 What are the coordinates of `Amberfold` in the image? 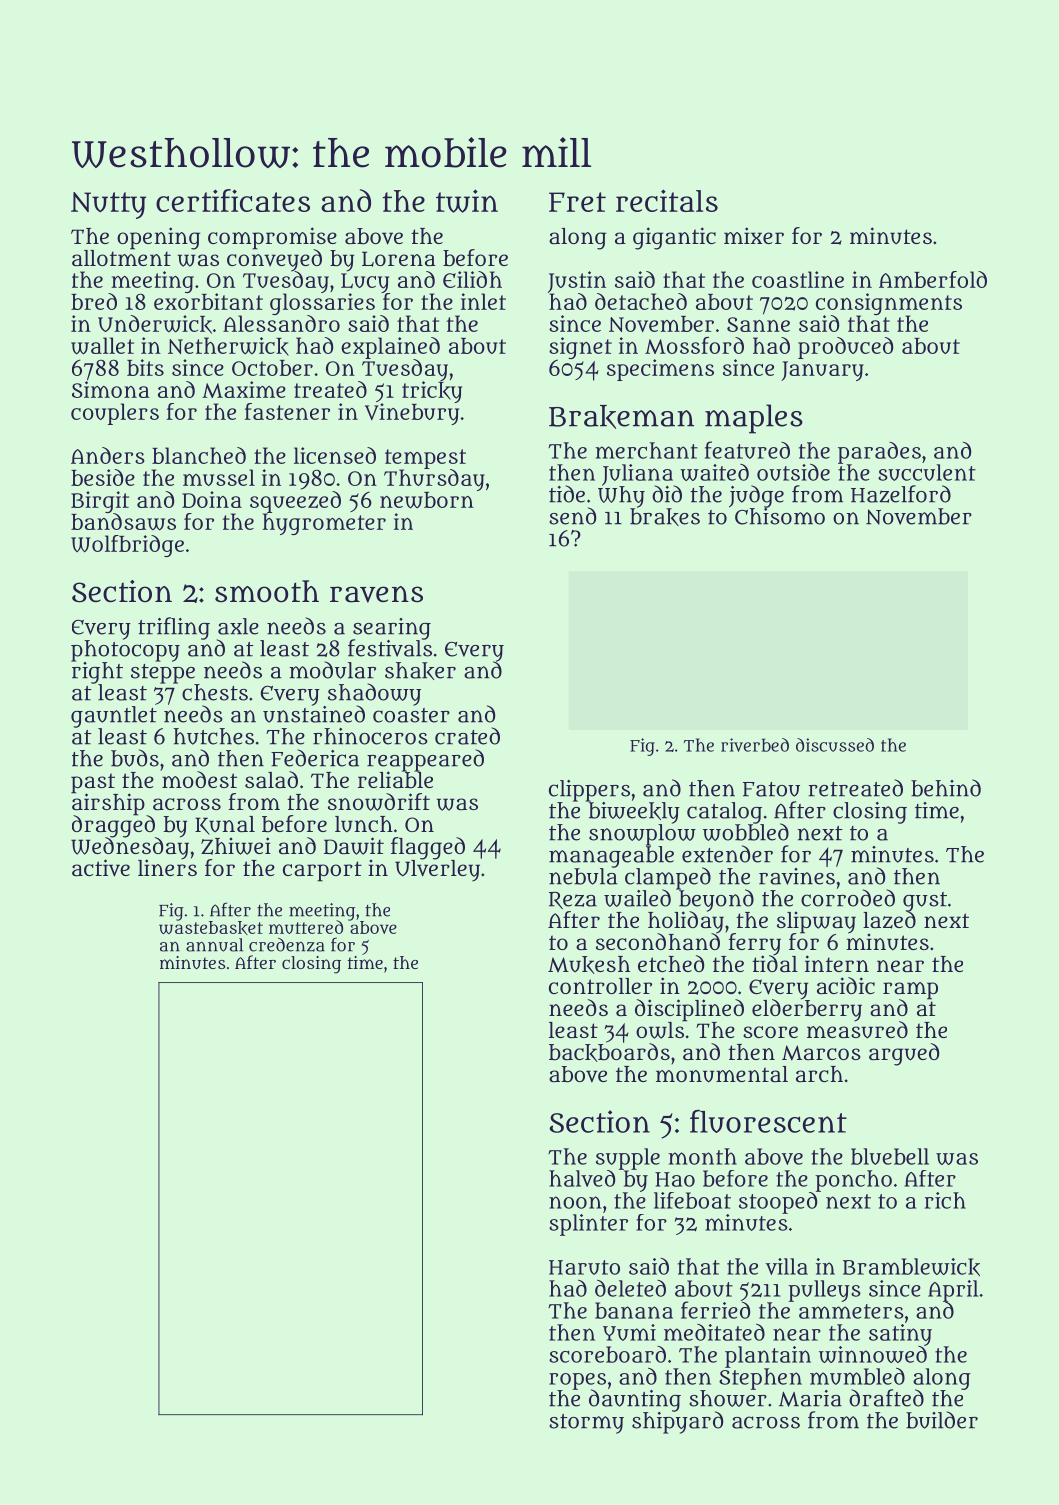 It's located at (933, 279).
